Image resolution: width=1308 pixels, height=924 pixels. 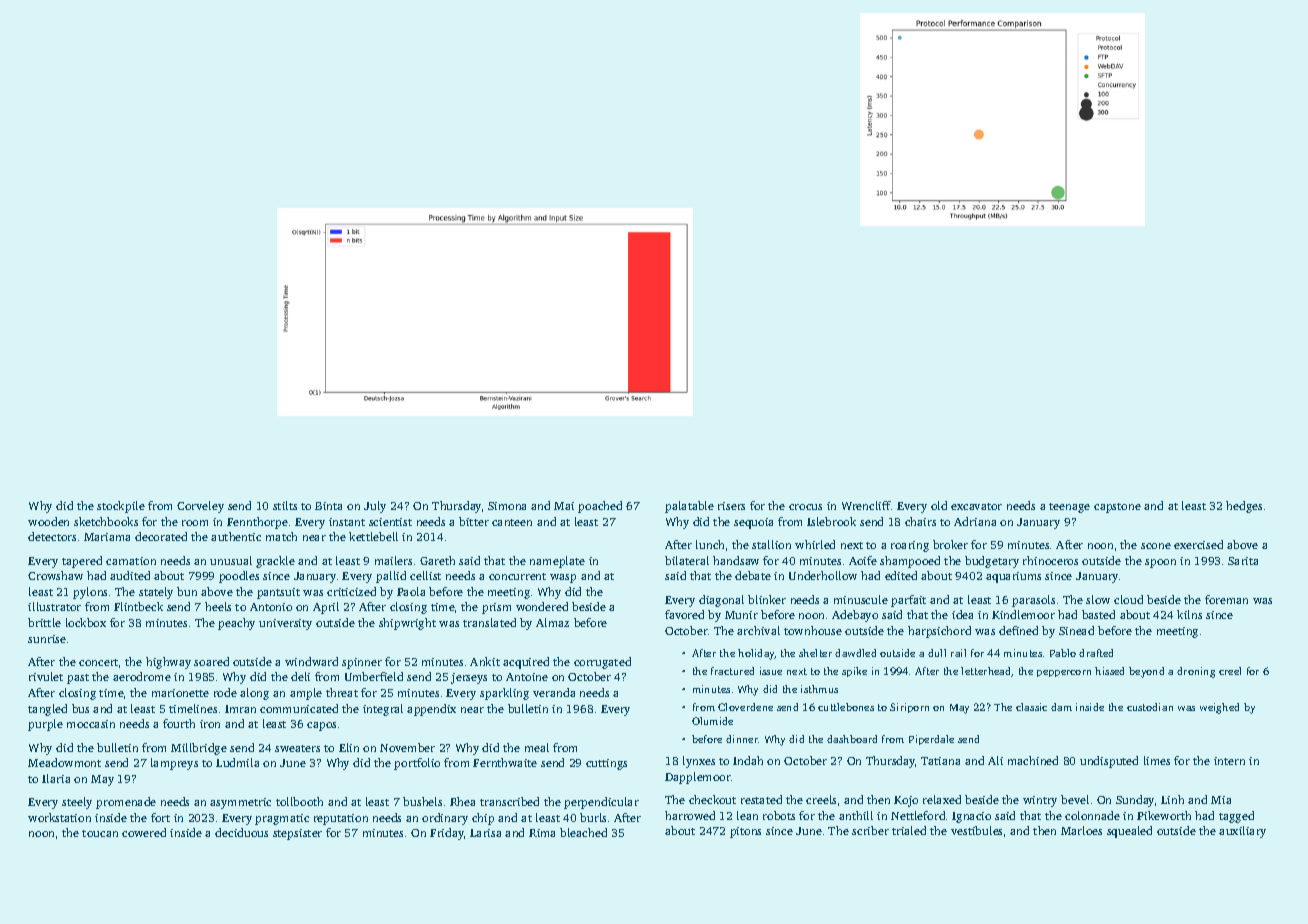 I want to click on stepsister, so click(x=297, y=834).
